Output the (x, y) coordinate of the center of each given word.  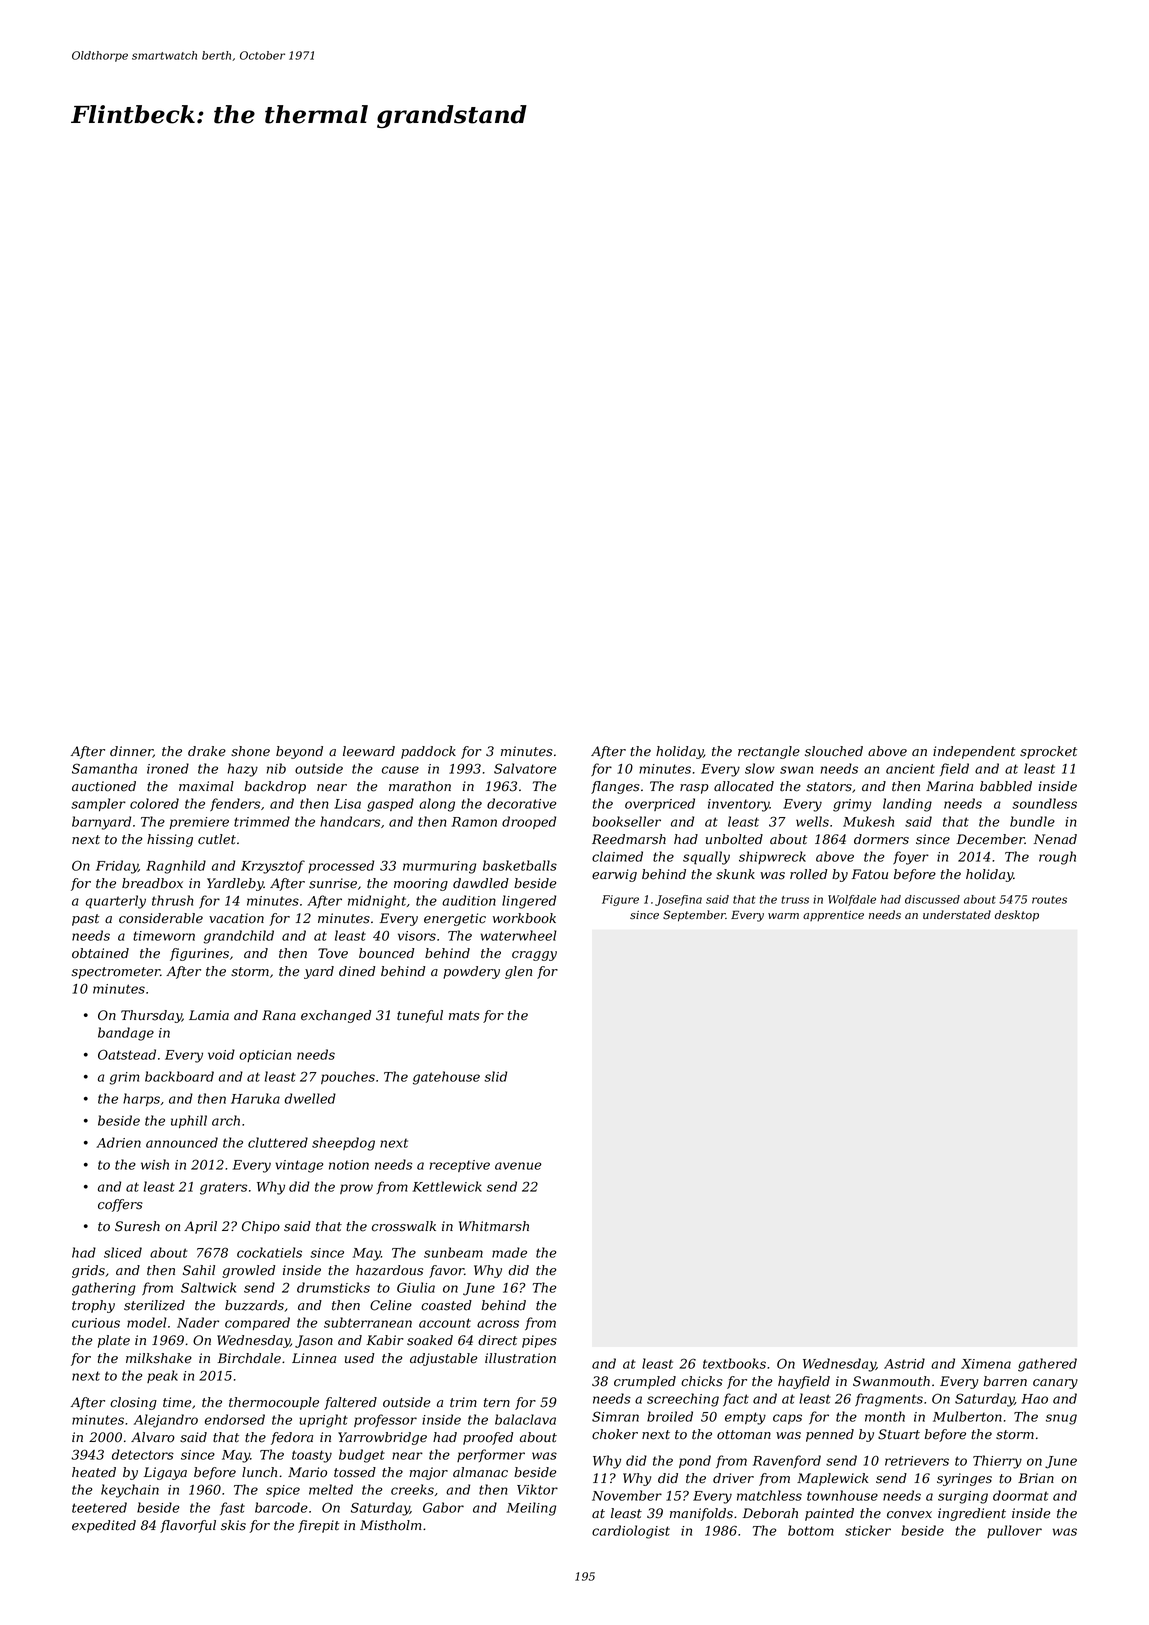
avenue (518, 1166)
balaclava (525, 1419)
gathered (1047, 1365)
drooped (529, 822)
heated (94, 1472)
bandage (126, 1034)
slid (495, 1076)
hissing (170, 840)
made (509, 1252)
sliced (123, 1252)
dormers (881, 839)
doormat (1020, 1495)
